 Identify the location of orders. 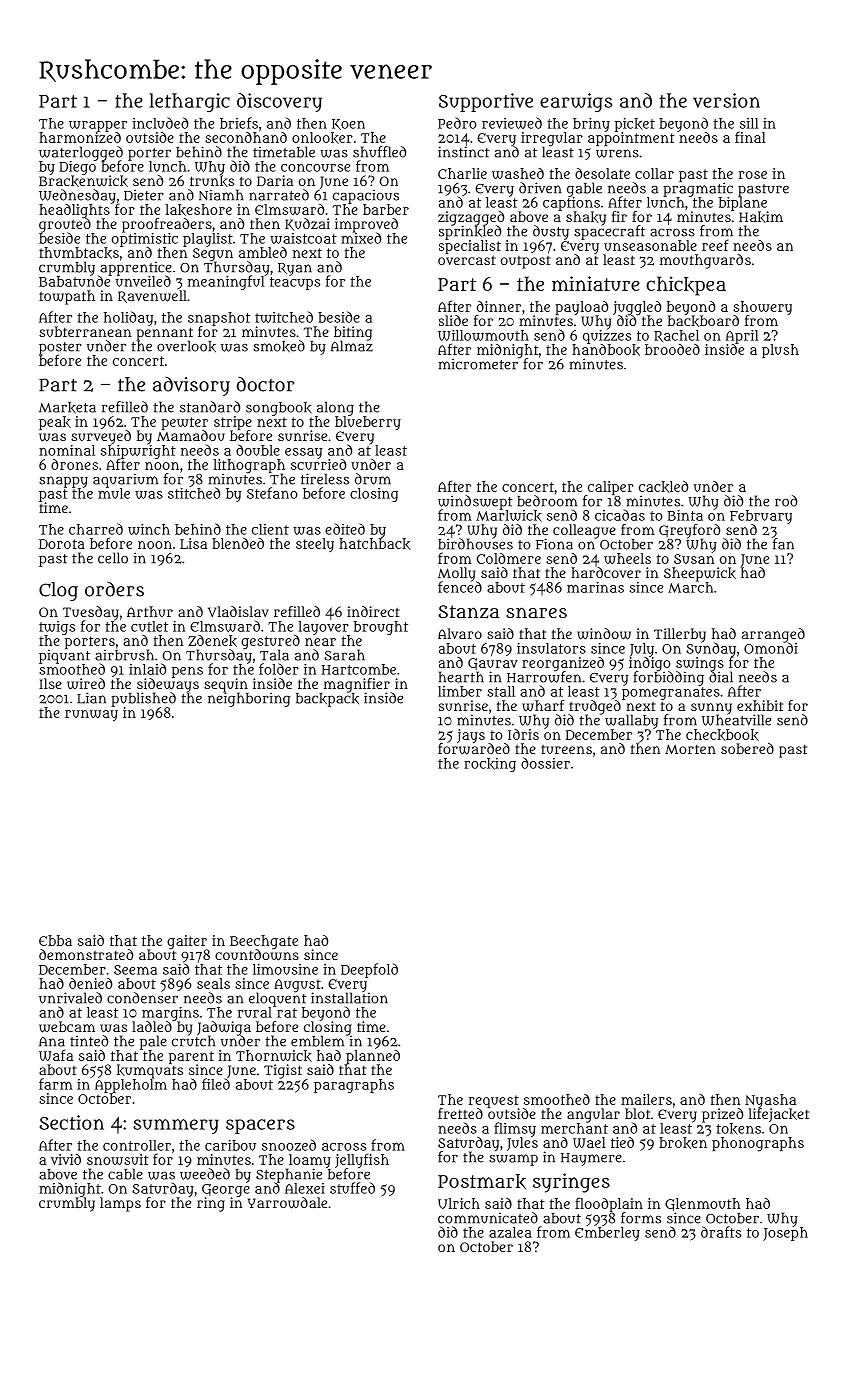
(114, 589).
